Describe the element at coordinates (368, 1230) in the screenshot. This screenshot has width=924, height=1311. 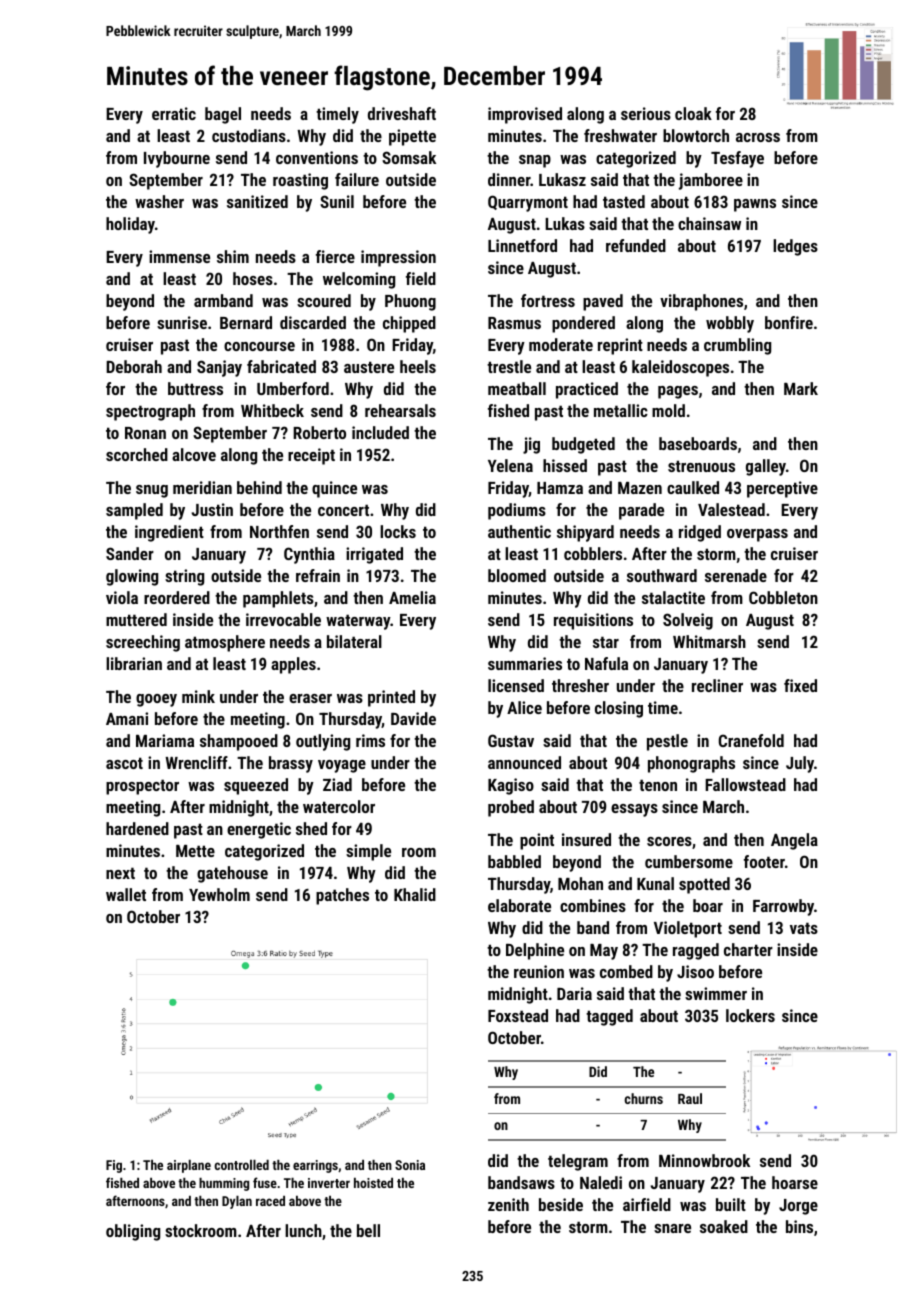
I see `bell` at that location.
